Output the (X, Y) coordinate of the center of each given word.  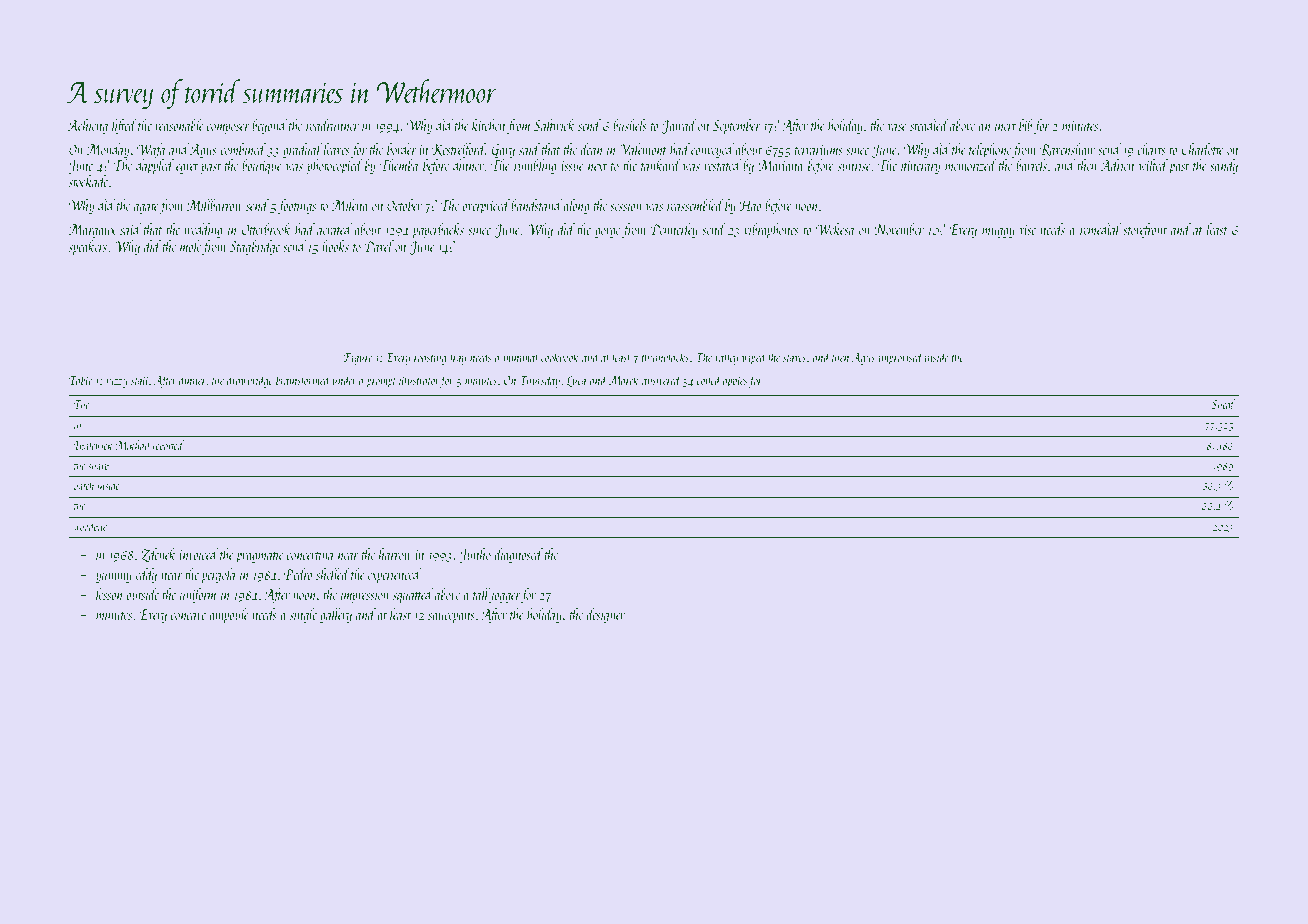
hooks (335, 246)
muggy (998, 233)
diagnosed (518, 555)
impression (365, 596)
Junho (475, 555)
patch (83, 486)
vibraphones (771, 230)
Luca (576, 382)
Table (81, 379)
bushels (630, 125)
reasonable (179, 125)
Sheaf (1224, 405)
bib (1026, 125)
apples (735, 381)
